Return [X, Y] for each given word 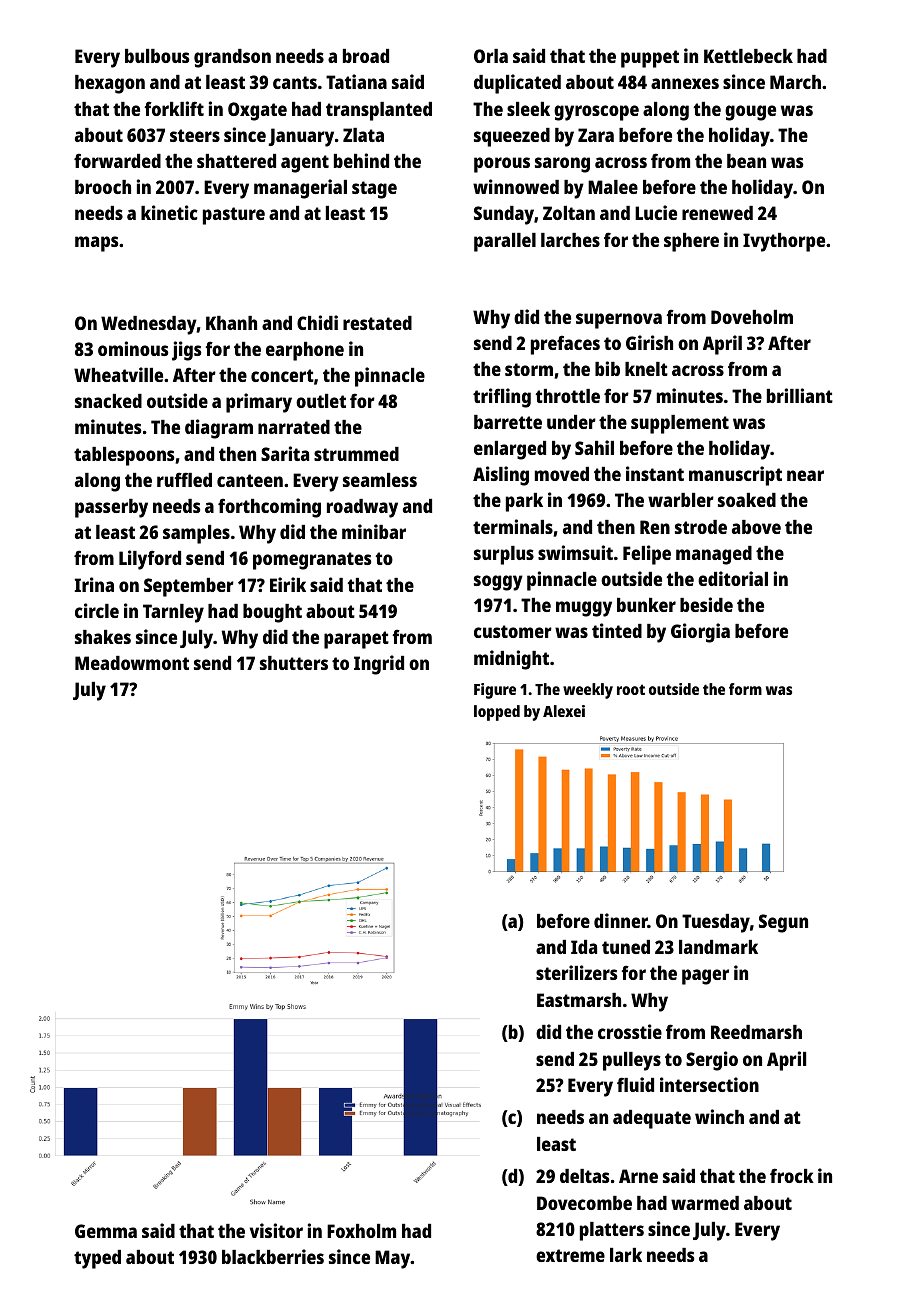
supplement [680, 424]
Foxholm [361, 1231]
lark [626, 1255]
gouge [750, 113]
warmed [705, 1203]
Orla [491, 56]
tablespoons [124, 456]
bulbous [157, 56]
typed [97, 1259]
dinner [621, 920]
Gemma [106, 1231]
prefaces [565, 345]
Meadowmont [132, 663]
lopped [497, 713]
